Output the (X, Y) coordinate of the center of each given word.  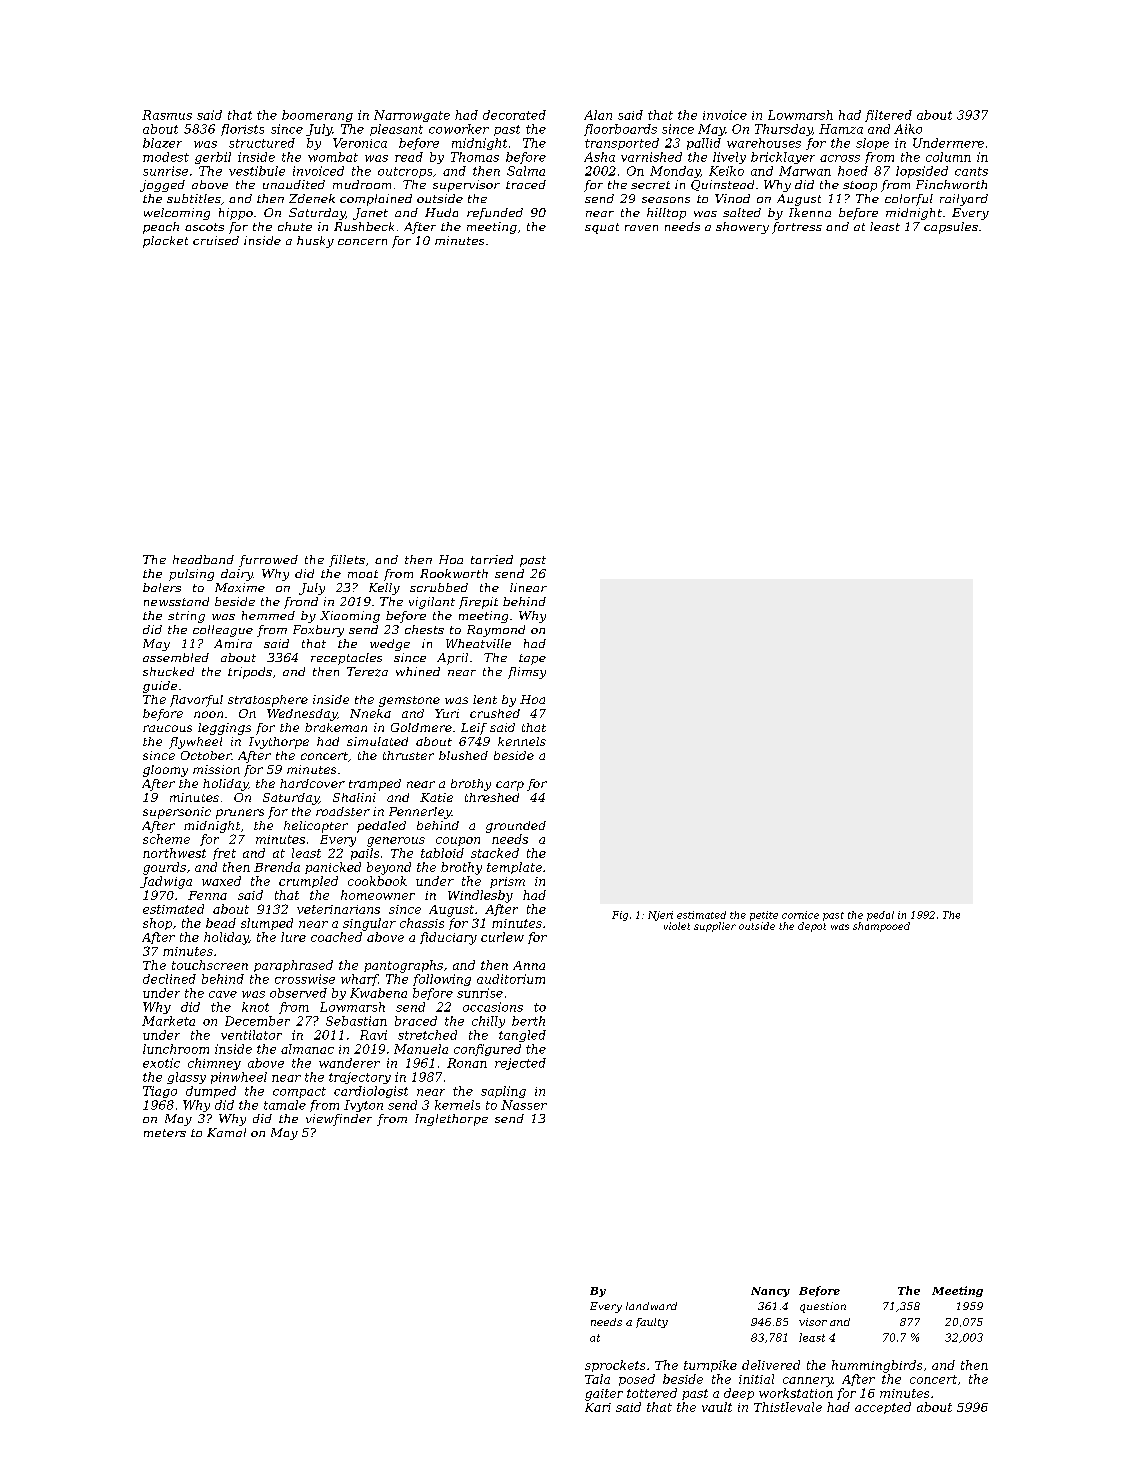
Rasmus (167, 115)
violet (677, 926)
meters (165, 1133)
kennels (522, 741)
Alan (598, 115)
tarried (492, 559)
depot (812, 927)
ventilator (251, 1035)
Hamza (841, 129)
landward (651, 1306)
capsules (951, 228)
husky (315, 242)
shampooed (881, 927)
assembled (176, 657)
